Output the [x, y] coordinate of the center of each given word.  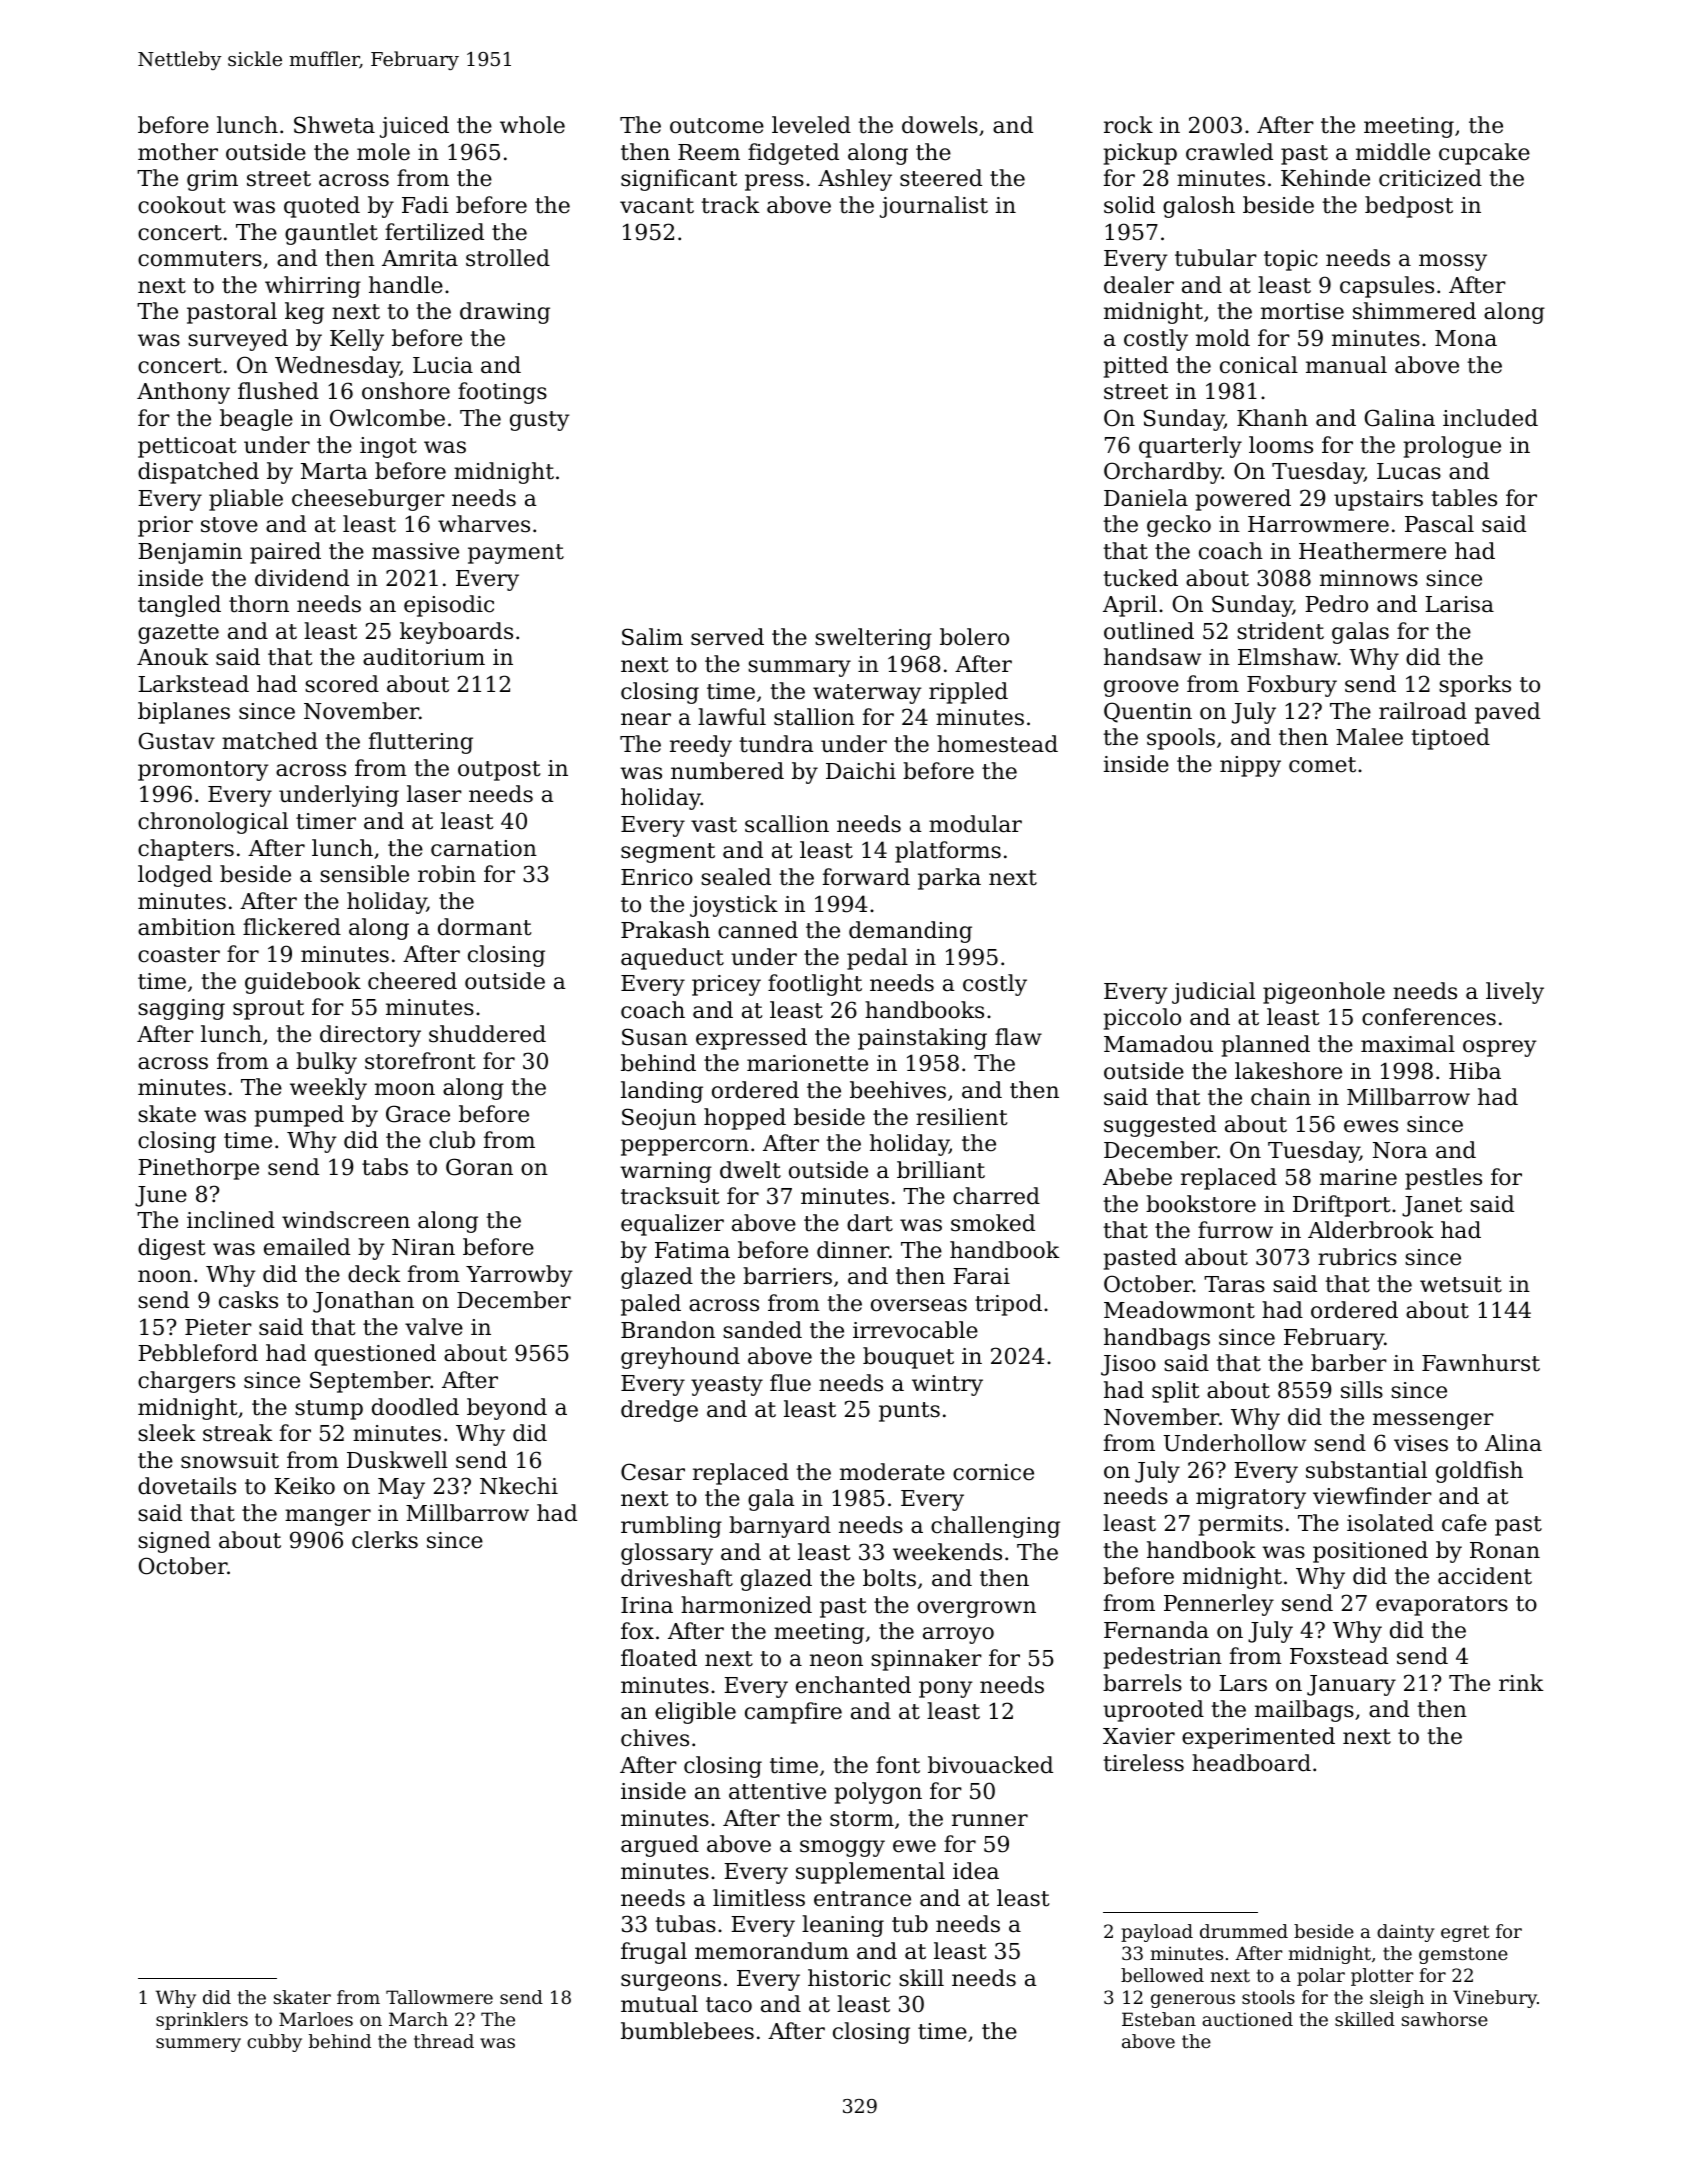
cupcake [1484, 154]
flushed [278, 391]
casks [248, 1300]
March [418, 2019]
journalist [934, 207]
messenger [1433, 1421]
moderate [892, 1472]
